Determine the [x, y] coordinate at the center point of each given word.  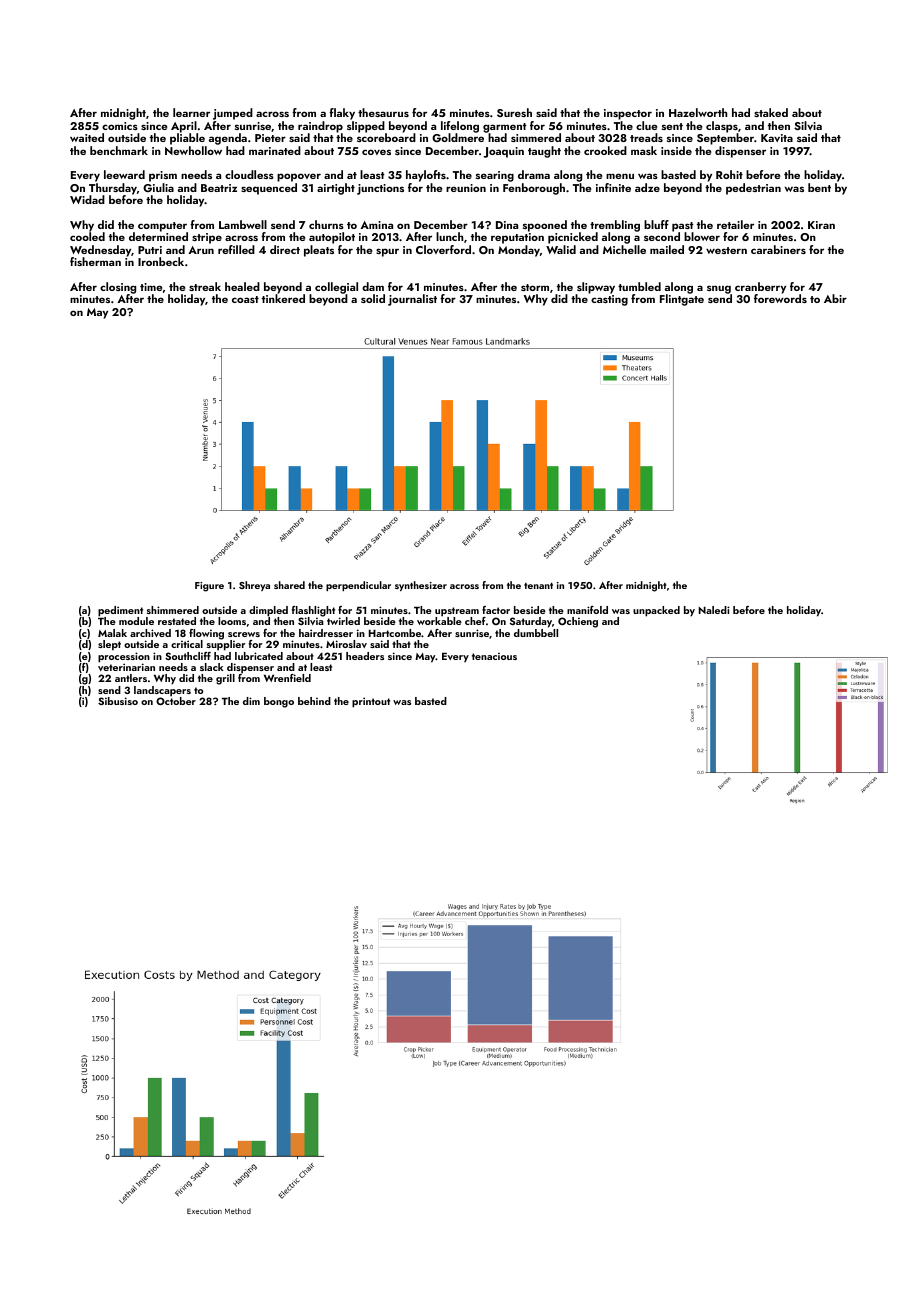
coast [245, 299]
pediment [120, 611]
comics [120, 126]
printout [371, 702]
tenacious [494, 656]
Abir [835, 298]
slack [212, 667]
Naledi [714, 610]
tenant [538, 586]
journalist [412, 300]
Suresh [514, 112]
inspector [628, 114]
